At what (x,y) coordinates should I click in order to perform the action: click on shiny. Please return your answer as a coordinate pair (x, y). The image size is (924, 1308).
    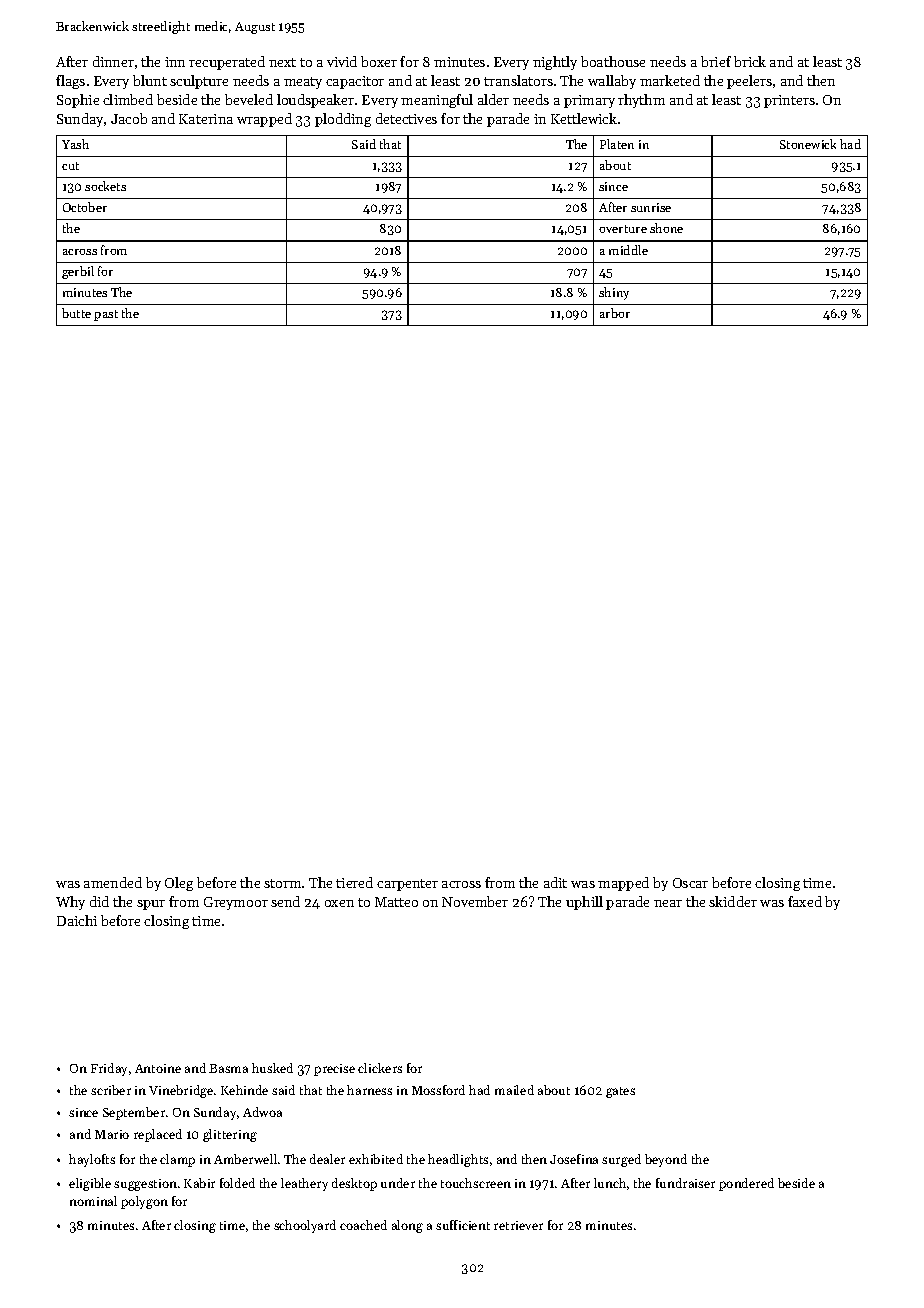
    Looking at the image, I should click on (614, 293).
